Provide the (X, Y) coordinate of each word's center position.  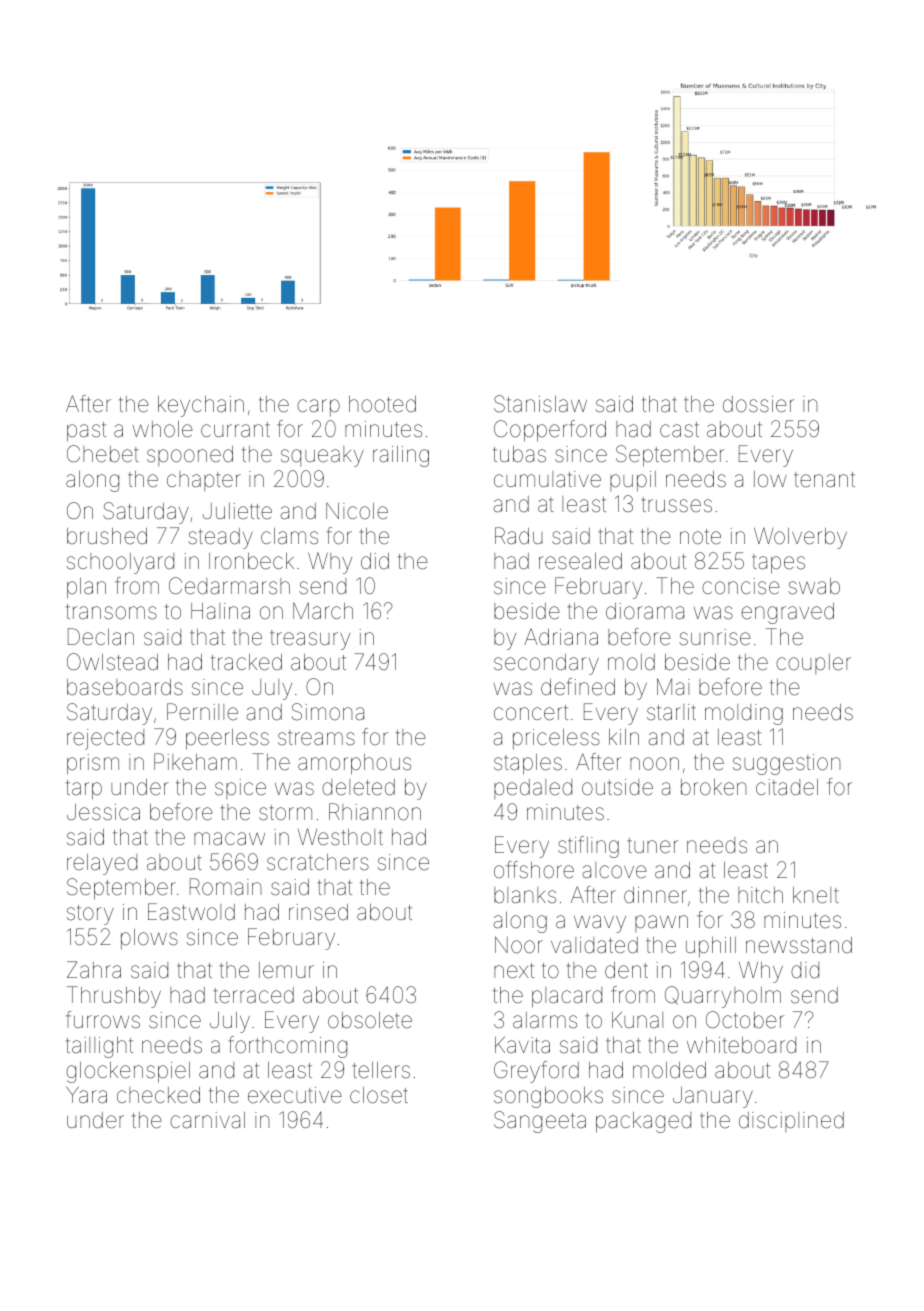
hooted (382, 404)
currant (235, 429)
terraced (253, 995)
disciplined (791, 1122)
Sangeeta (540, 1122)
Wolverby (800, 538)
